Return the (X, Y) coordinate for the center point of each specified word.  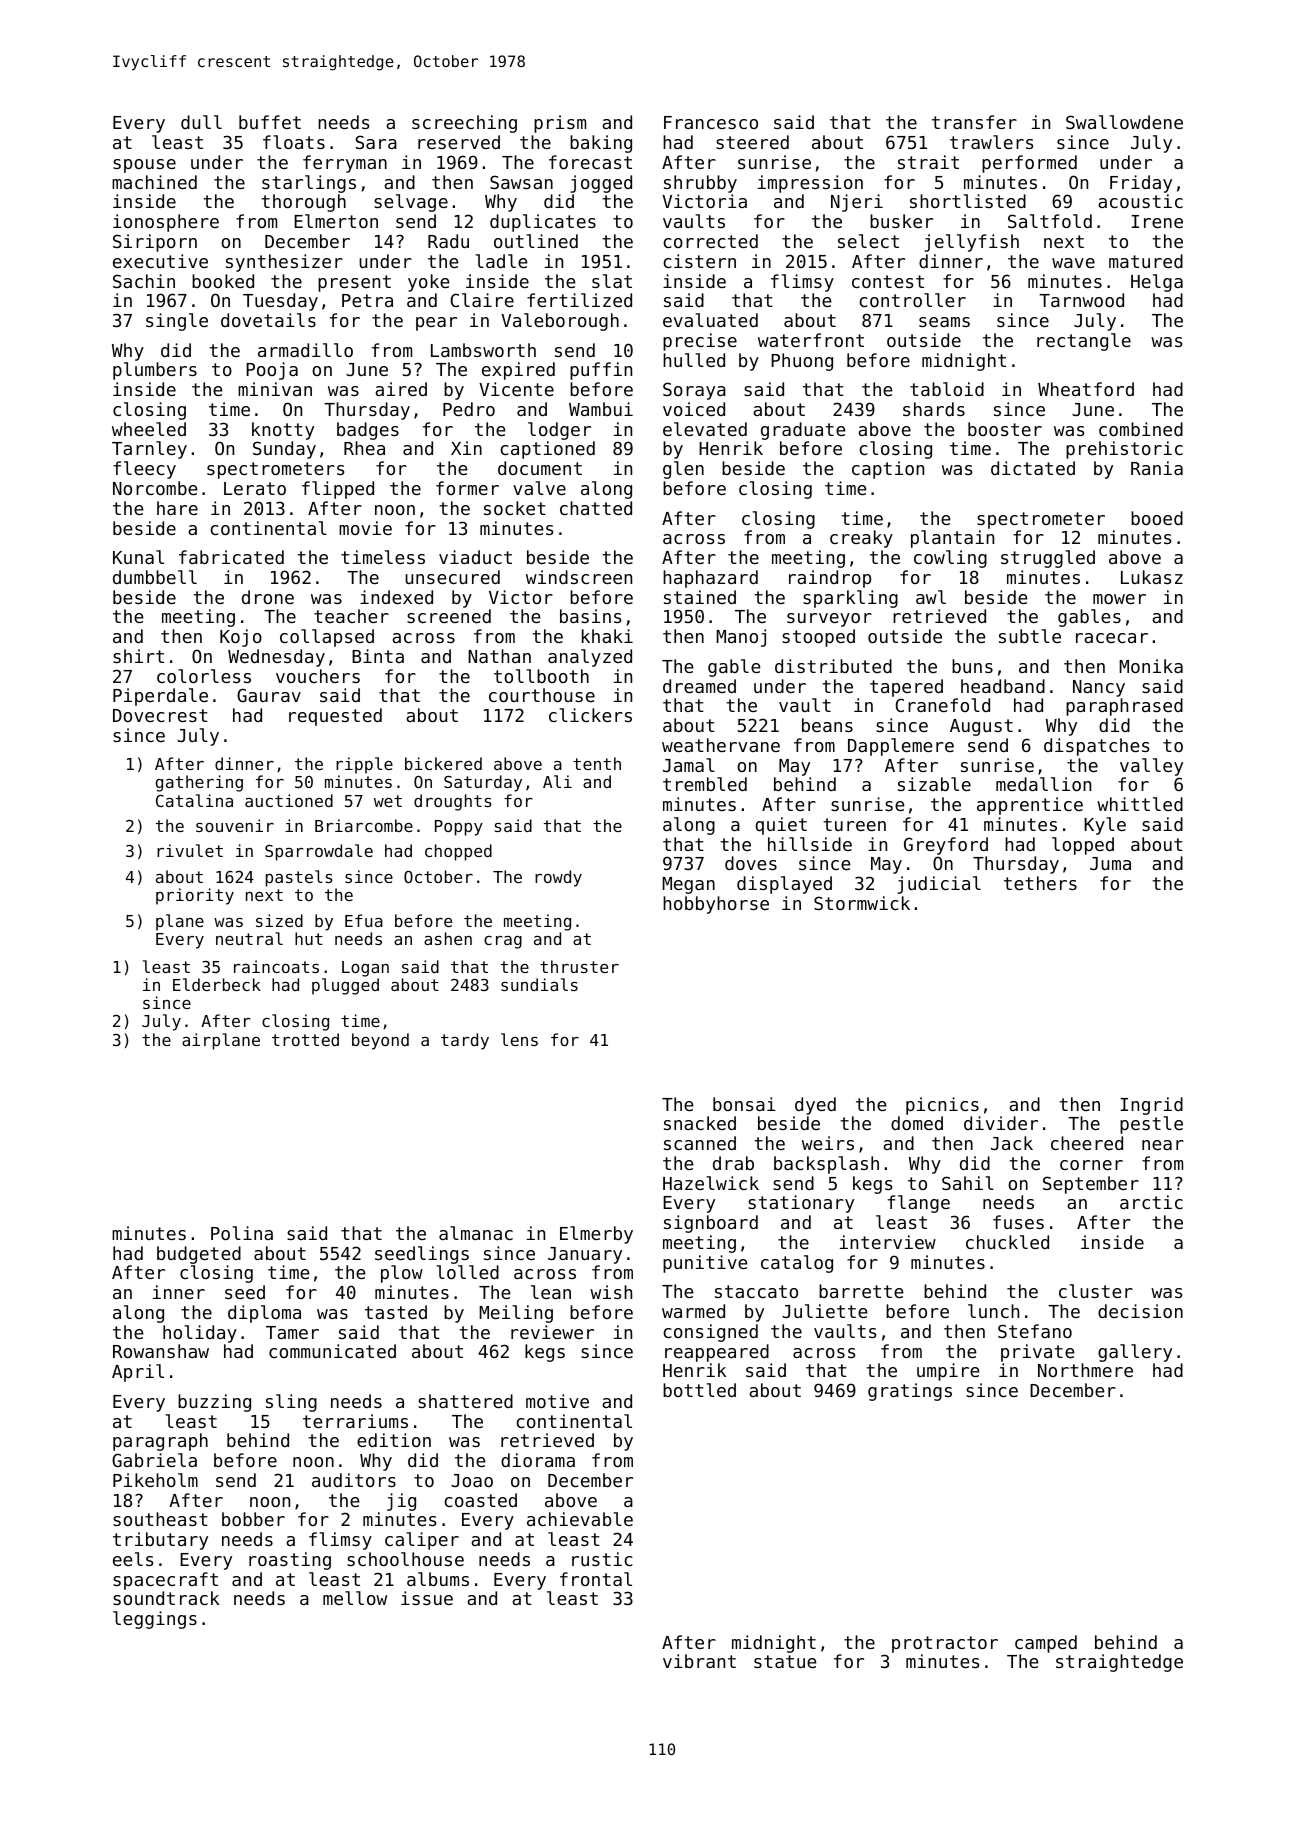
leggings (155, 1620)
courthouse (542, 695)
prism (560, 124)
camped (1046, 1644)
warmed (693, 1311)
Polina (242, 1233)
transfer (974, 122)
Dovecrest (160, 715)
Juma (1110, 863)
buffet (270, 122)
